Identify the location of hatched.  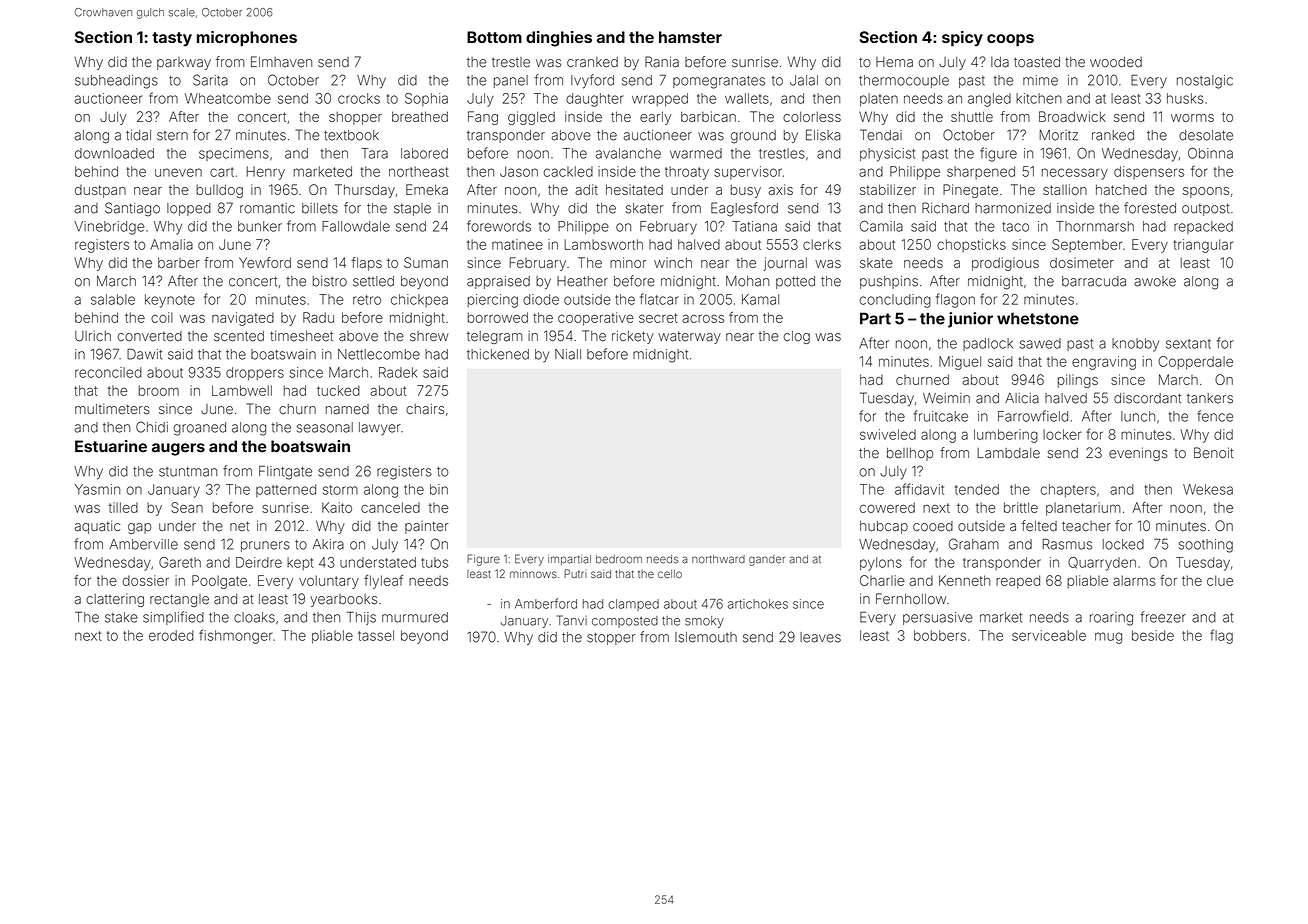
(1121, 189).
